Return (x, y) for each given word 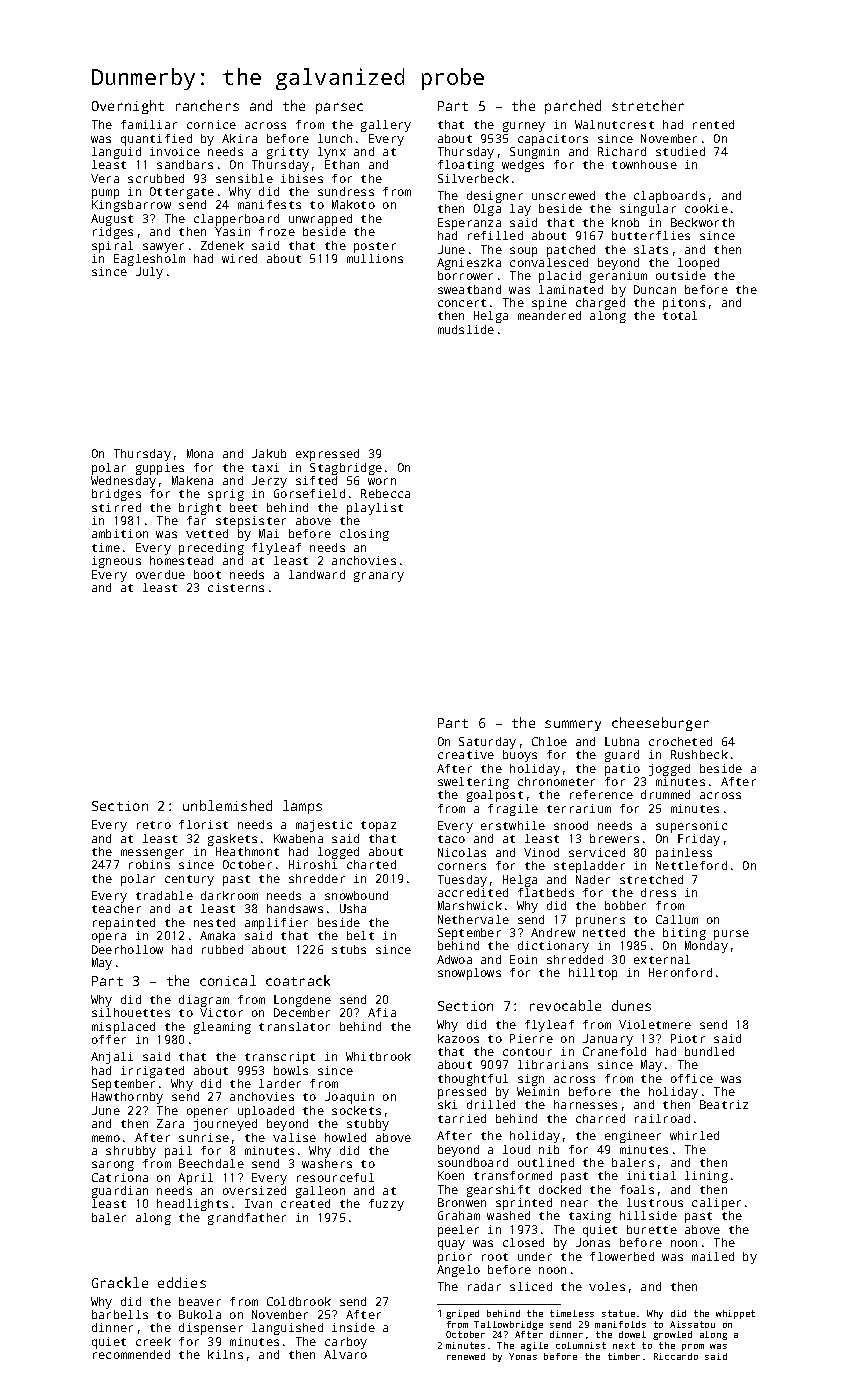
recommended (131, 1354)
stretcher (648, 105)
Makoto (353, 204)
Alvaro (345, 1354)
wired (239, 258)
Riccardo (676, 1356)
